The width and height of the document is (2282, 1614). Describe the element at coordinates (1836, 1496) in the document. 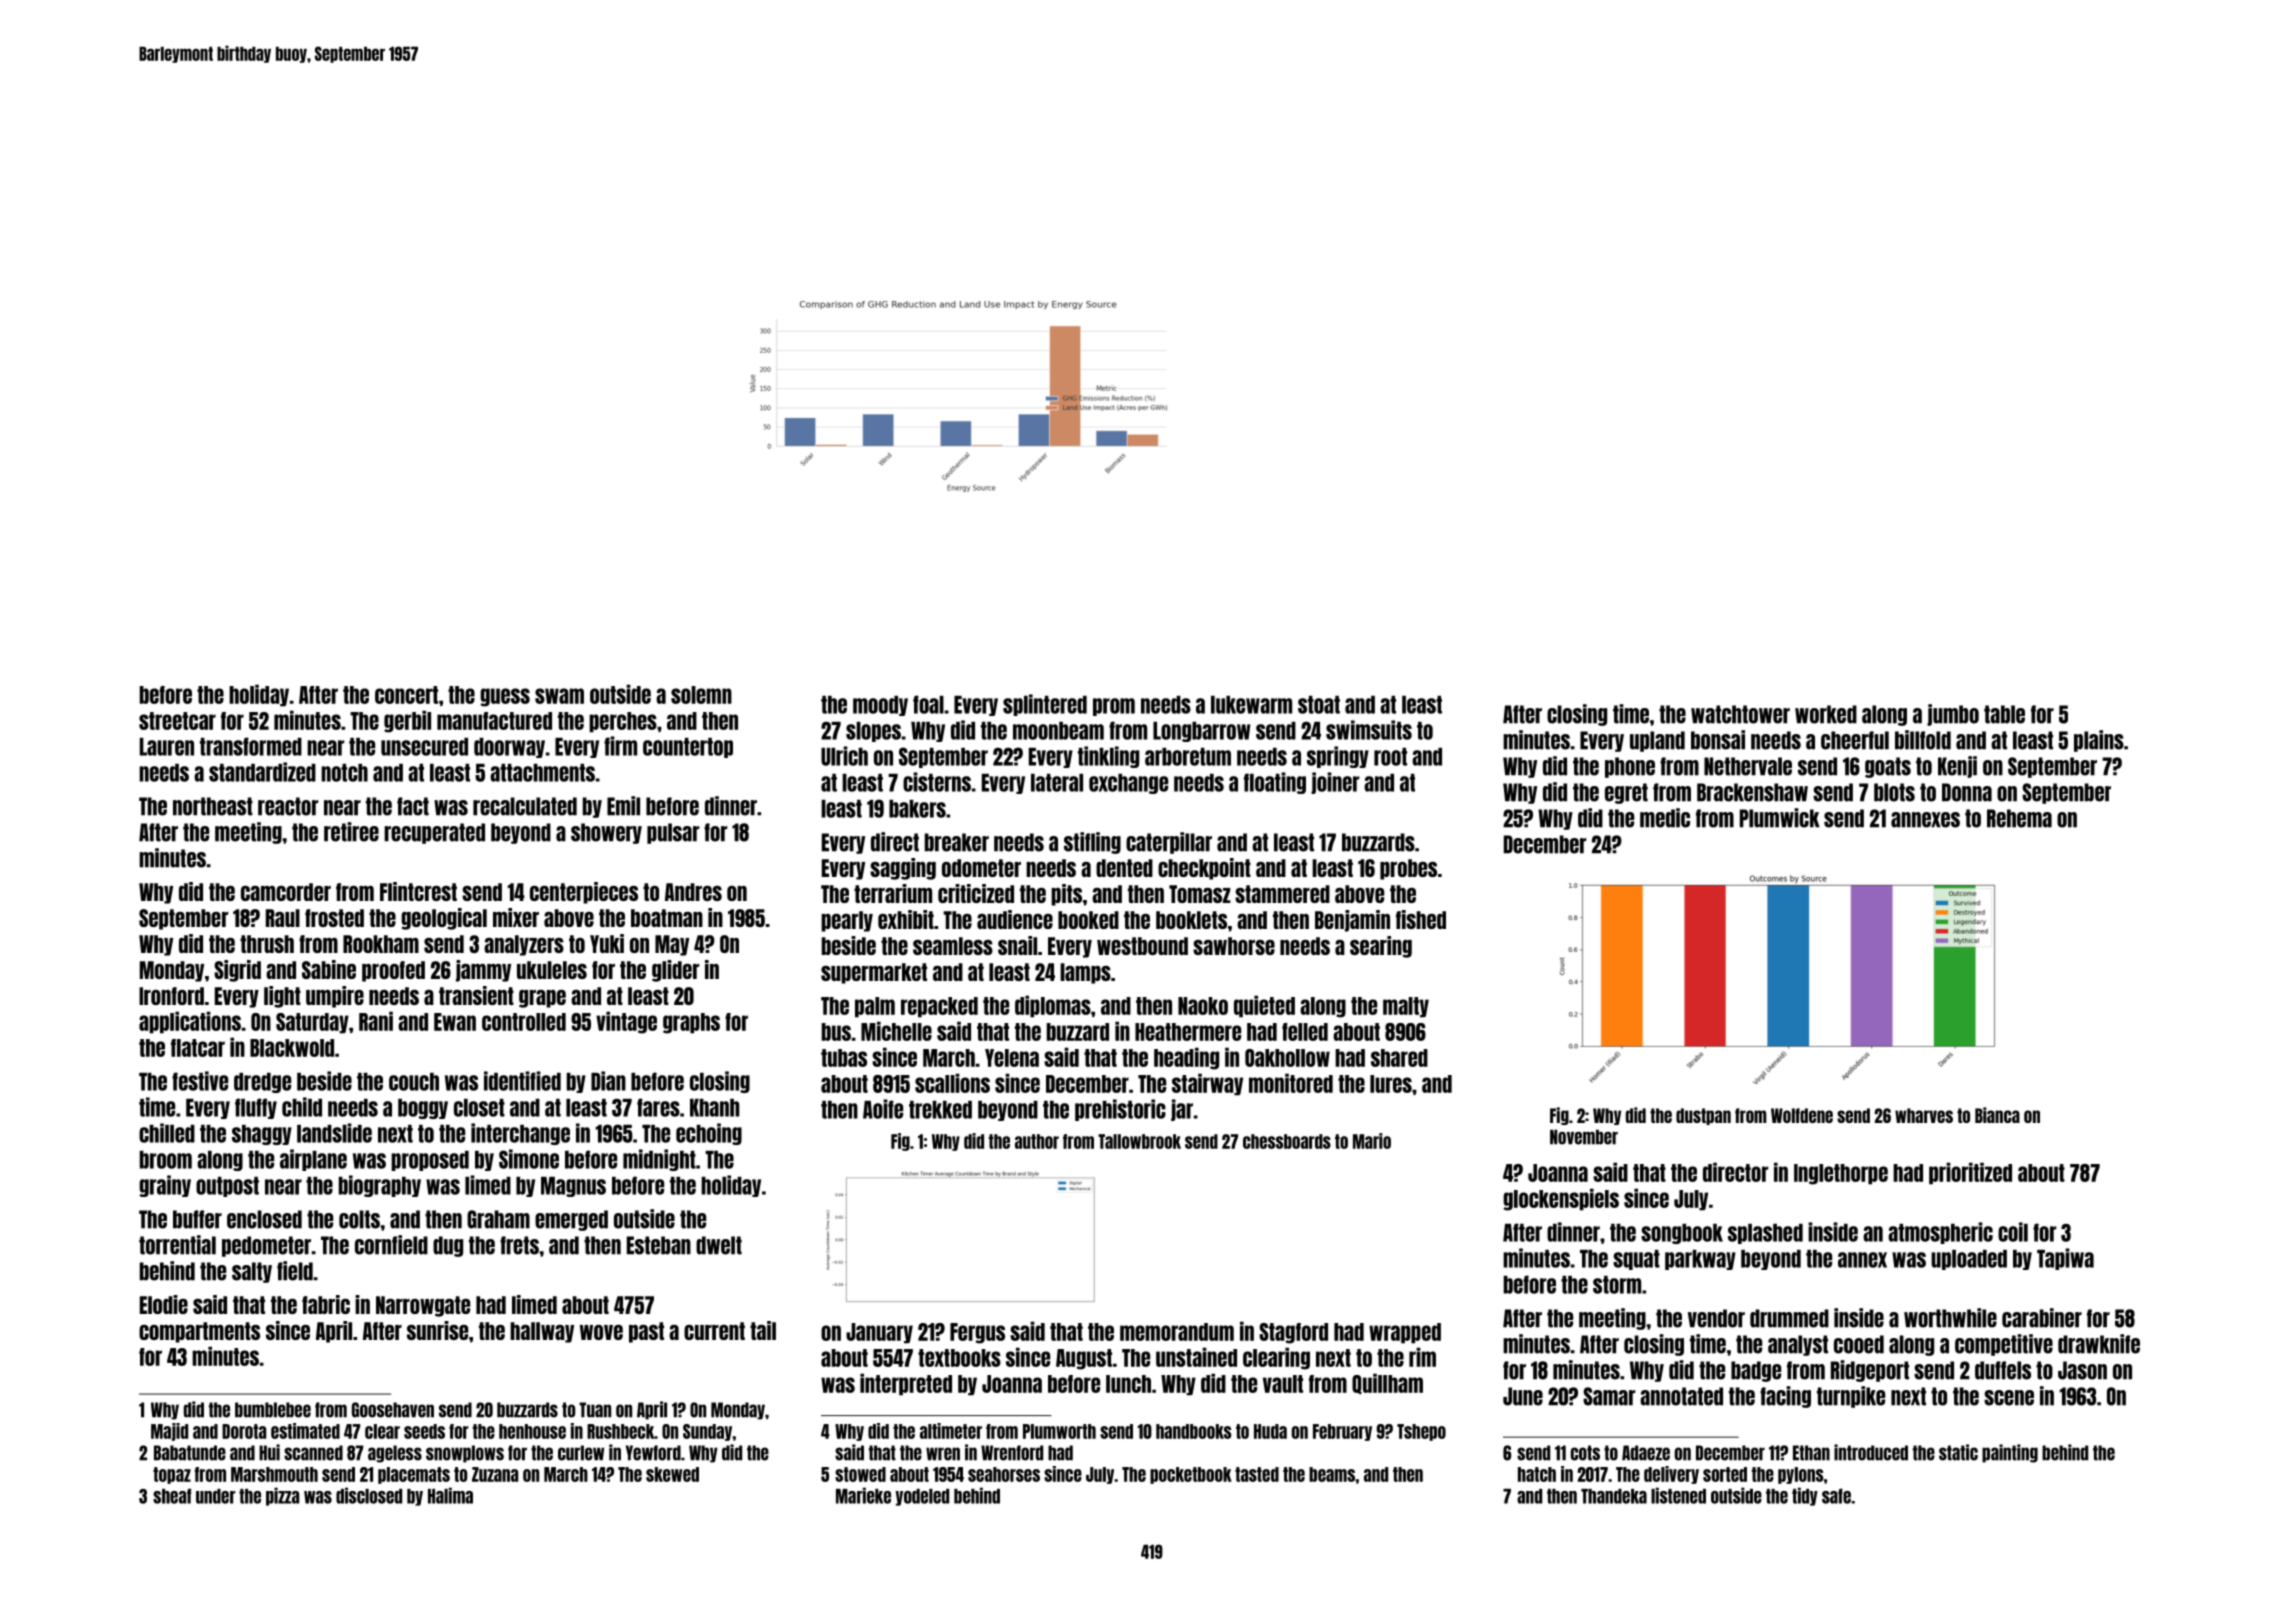

I see `safe` at that location.
